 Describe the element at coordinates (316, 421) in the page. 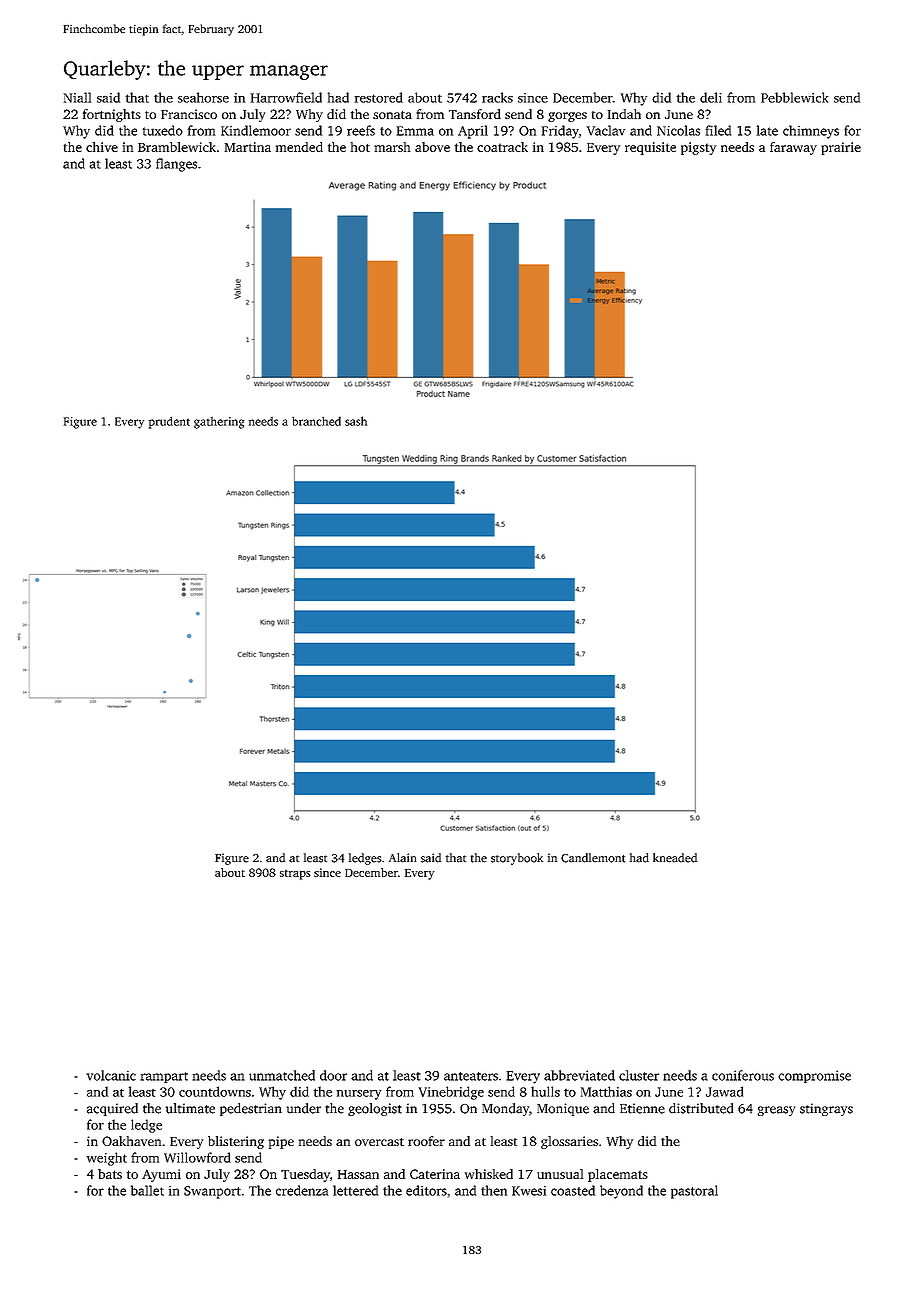

I see `branched` at that location.
